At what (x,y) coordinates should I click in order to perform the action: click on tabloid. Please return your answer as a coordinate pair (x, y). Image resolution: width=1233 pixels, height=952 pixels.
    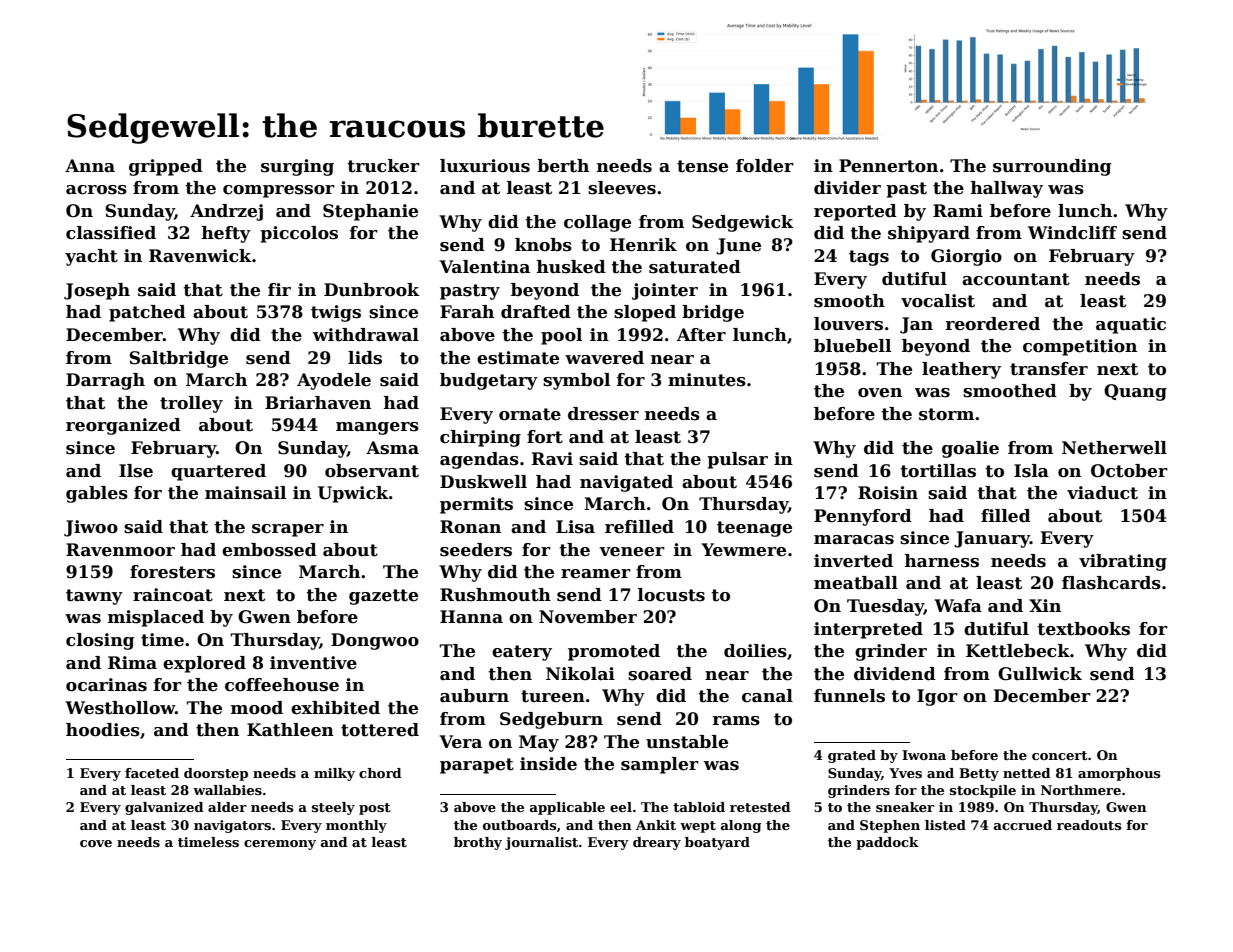
    Looking at the image, I should click on (699, 807).
